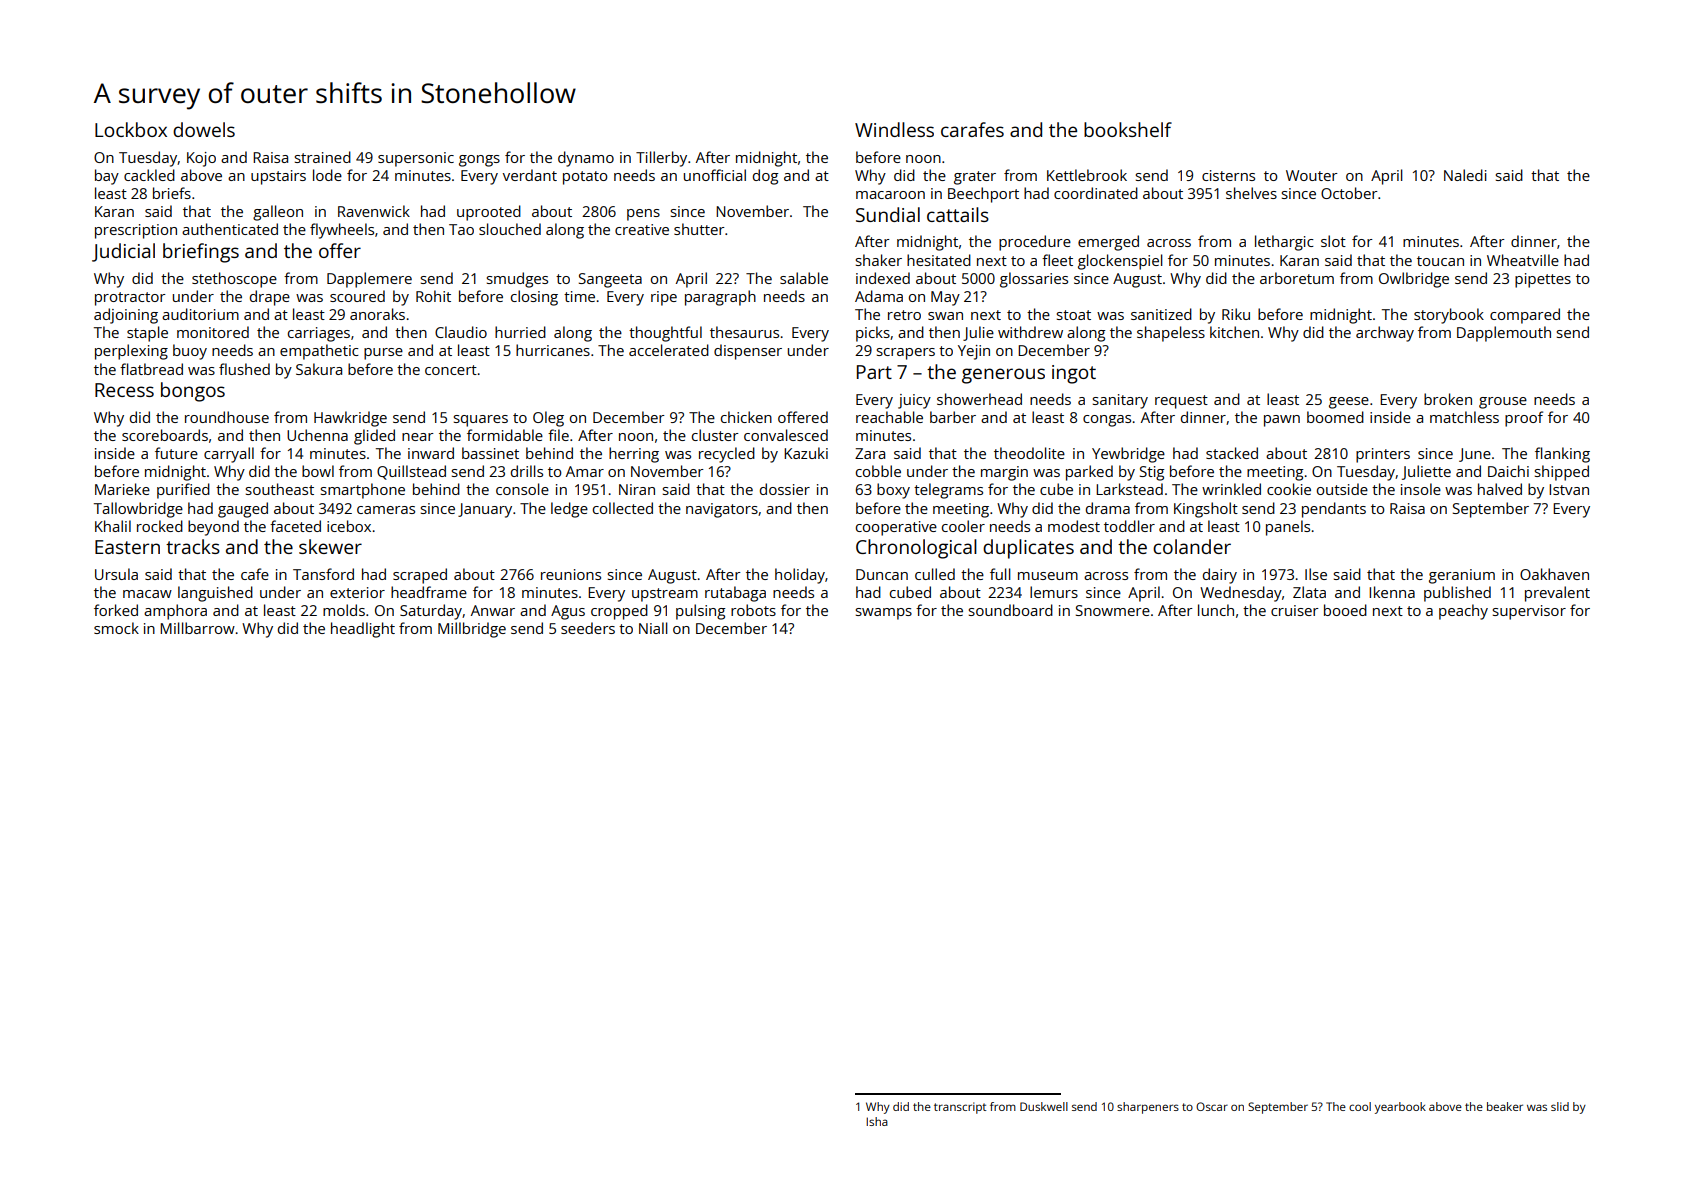  Describe the element at coordinates (653, 628) in the image. I see `Niall` at that location.
